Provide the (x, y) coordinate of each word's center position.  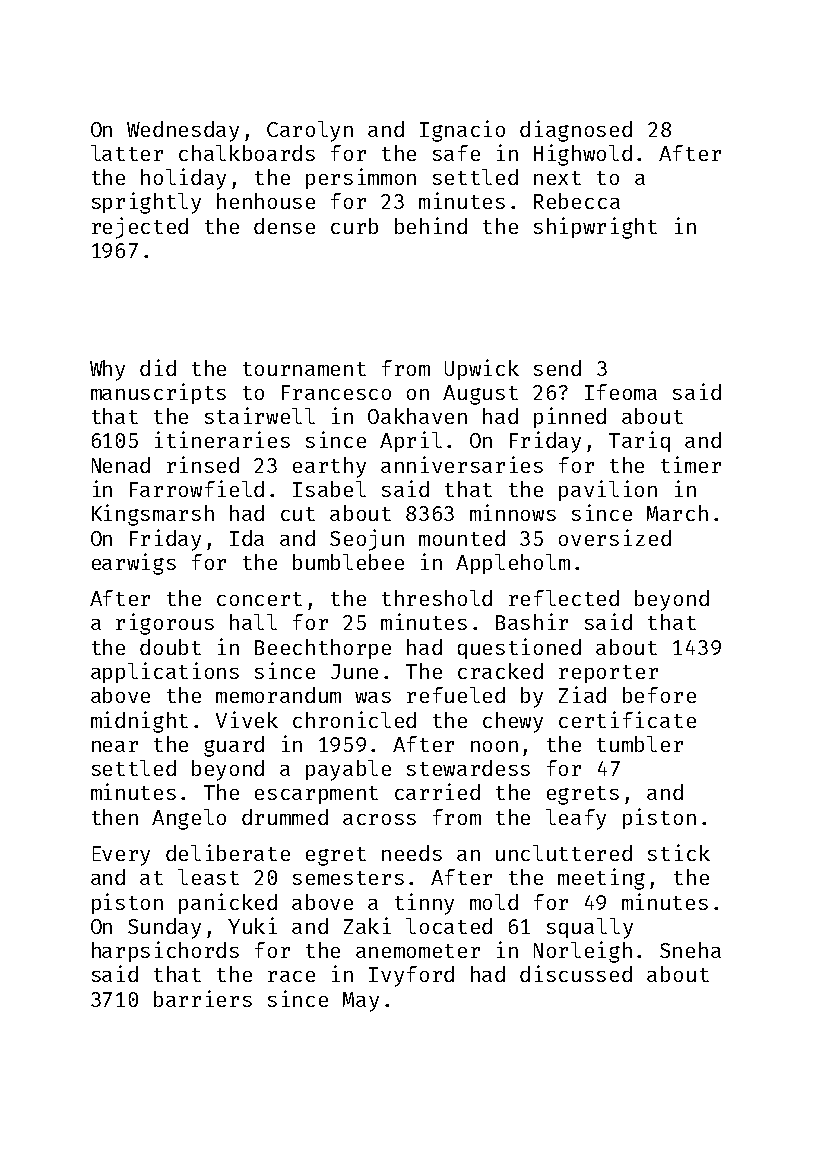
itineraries (222, 439)
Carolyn (310, 131)
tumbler (640, 744)
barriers (203, 998)
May (361, 1002)
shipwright (595, 228)
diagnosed (576, 131)
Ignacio (462, 131)
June (354, 671)
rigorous (165, 624)
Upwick (482, 369)
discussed (576, 973)
